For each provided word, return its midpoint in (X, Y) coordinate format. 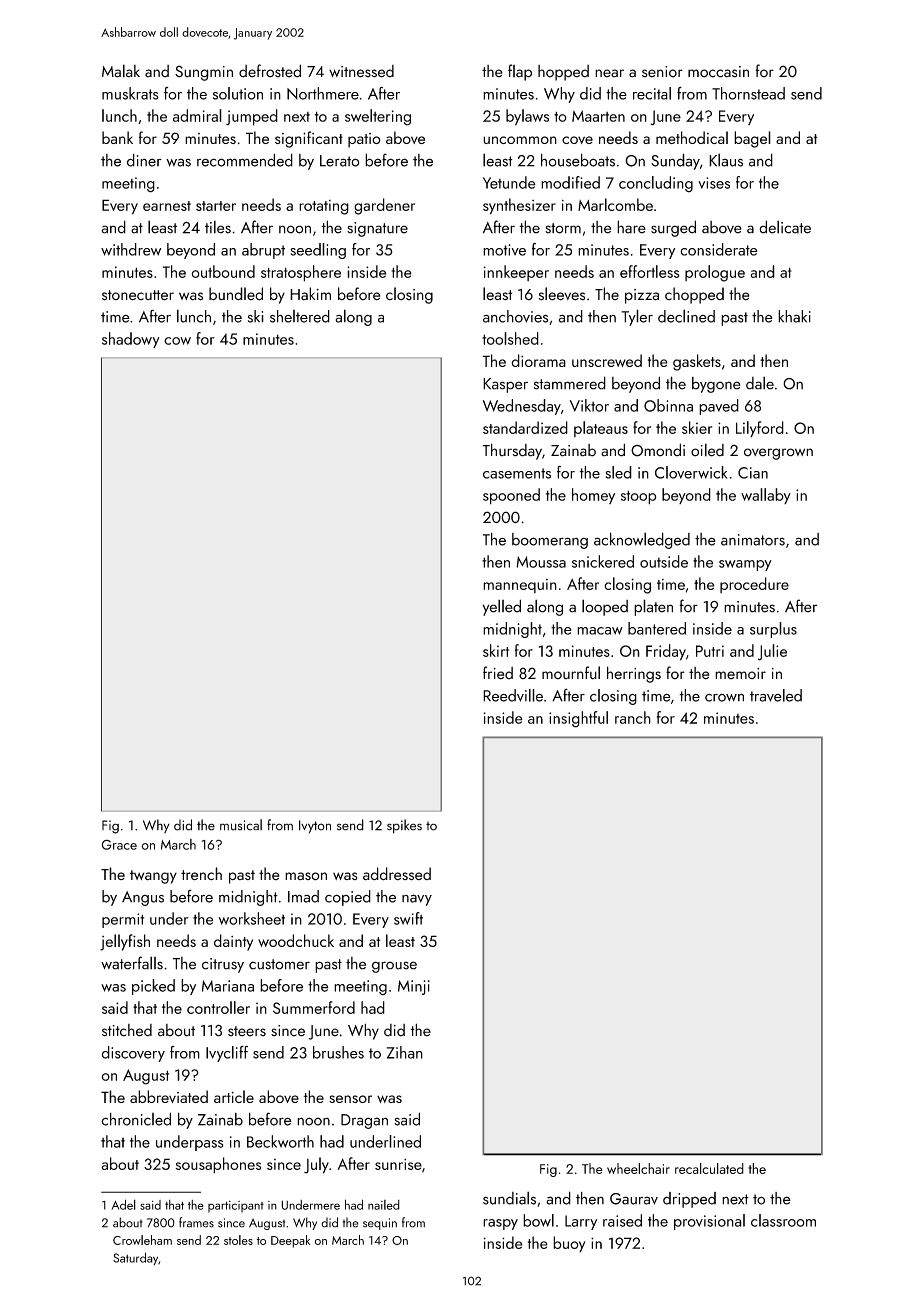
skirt (496, 650)
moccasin (718, 72)
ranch (633, 717)
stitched (127, 1030)
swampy (745, 565)
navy (417, 900)
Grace (119, 844)
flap (520, 72)
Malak (121, 71)
